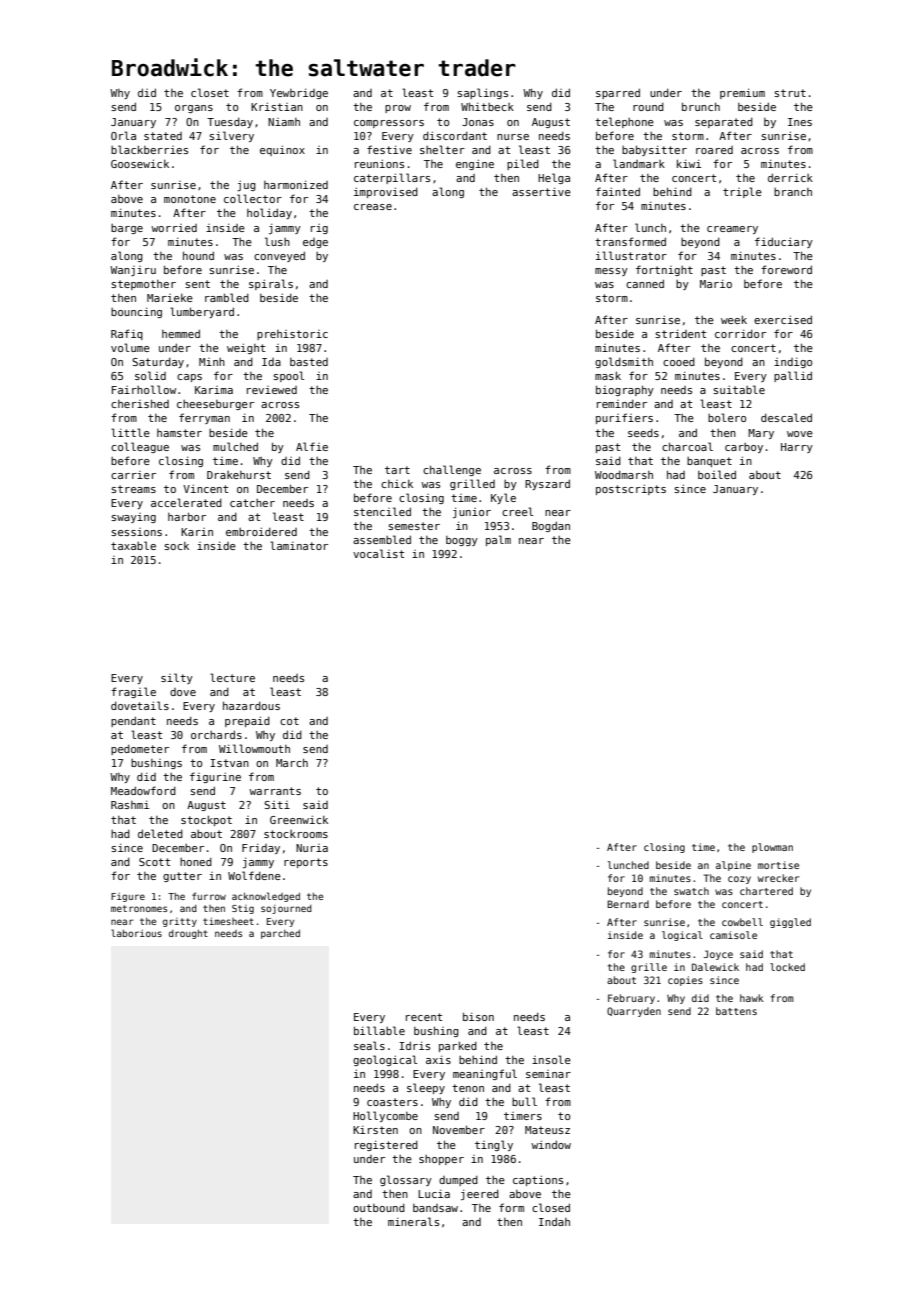  I want to click on taxable, so click(133, 545).
